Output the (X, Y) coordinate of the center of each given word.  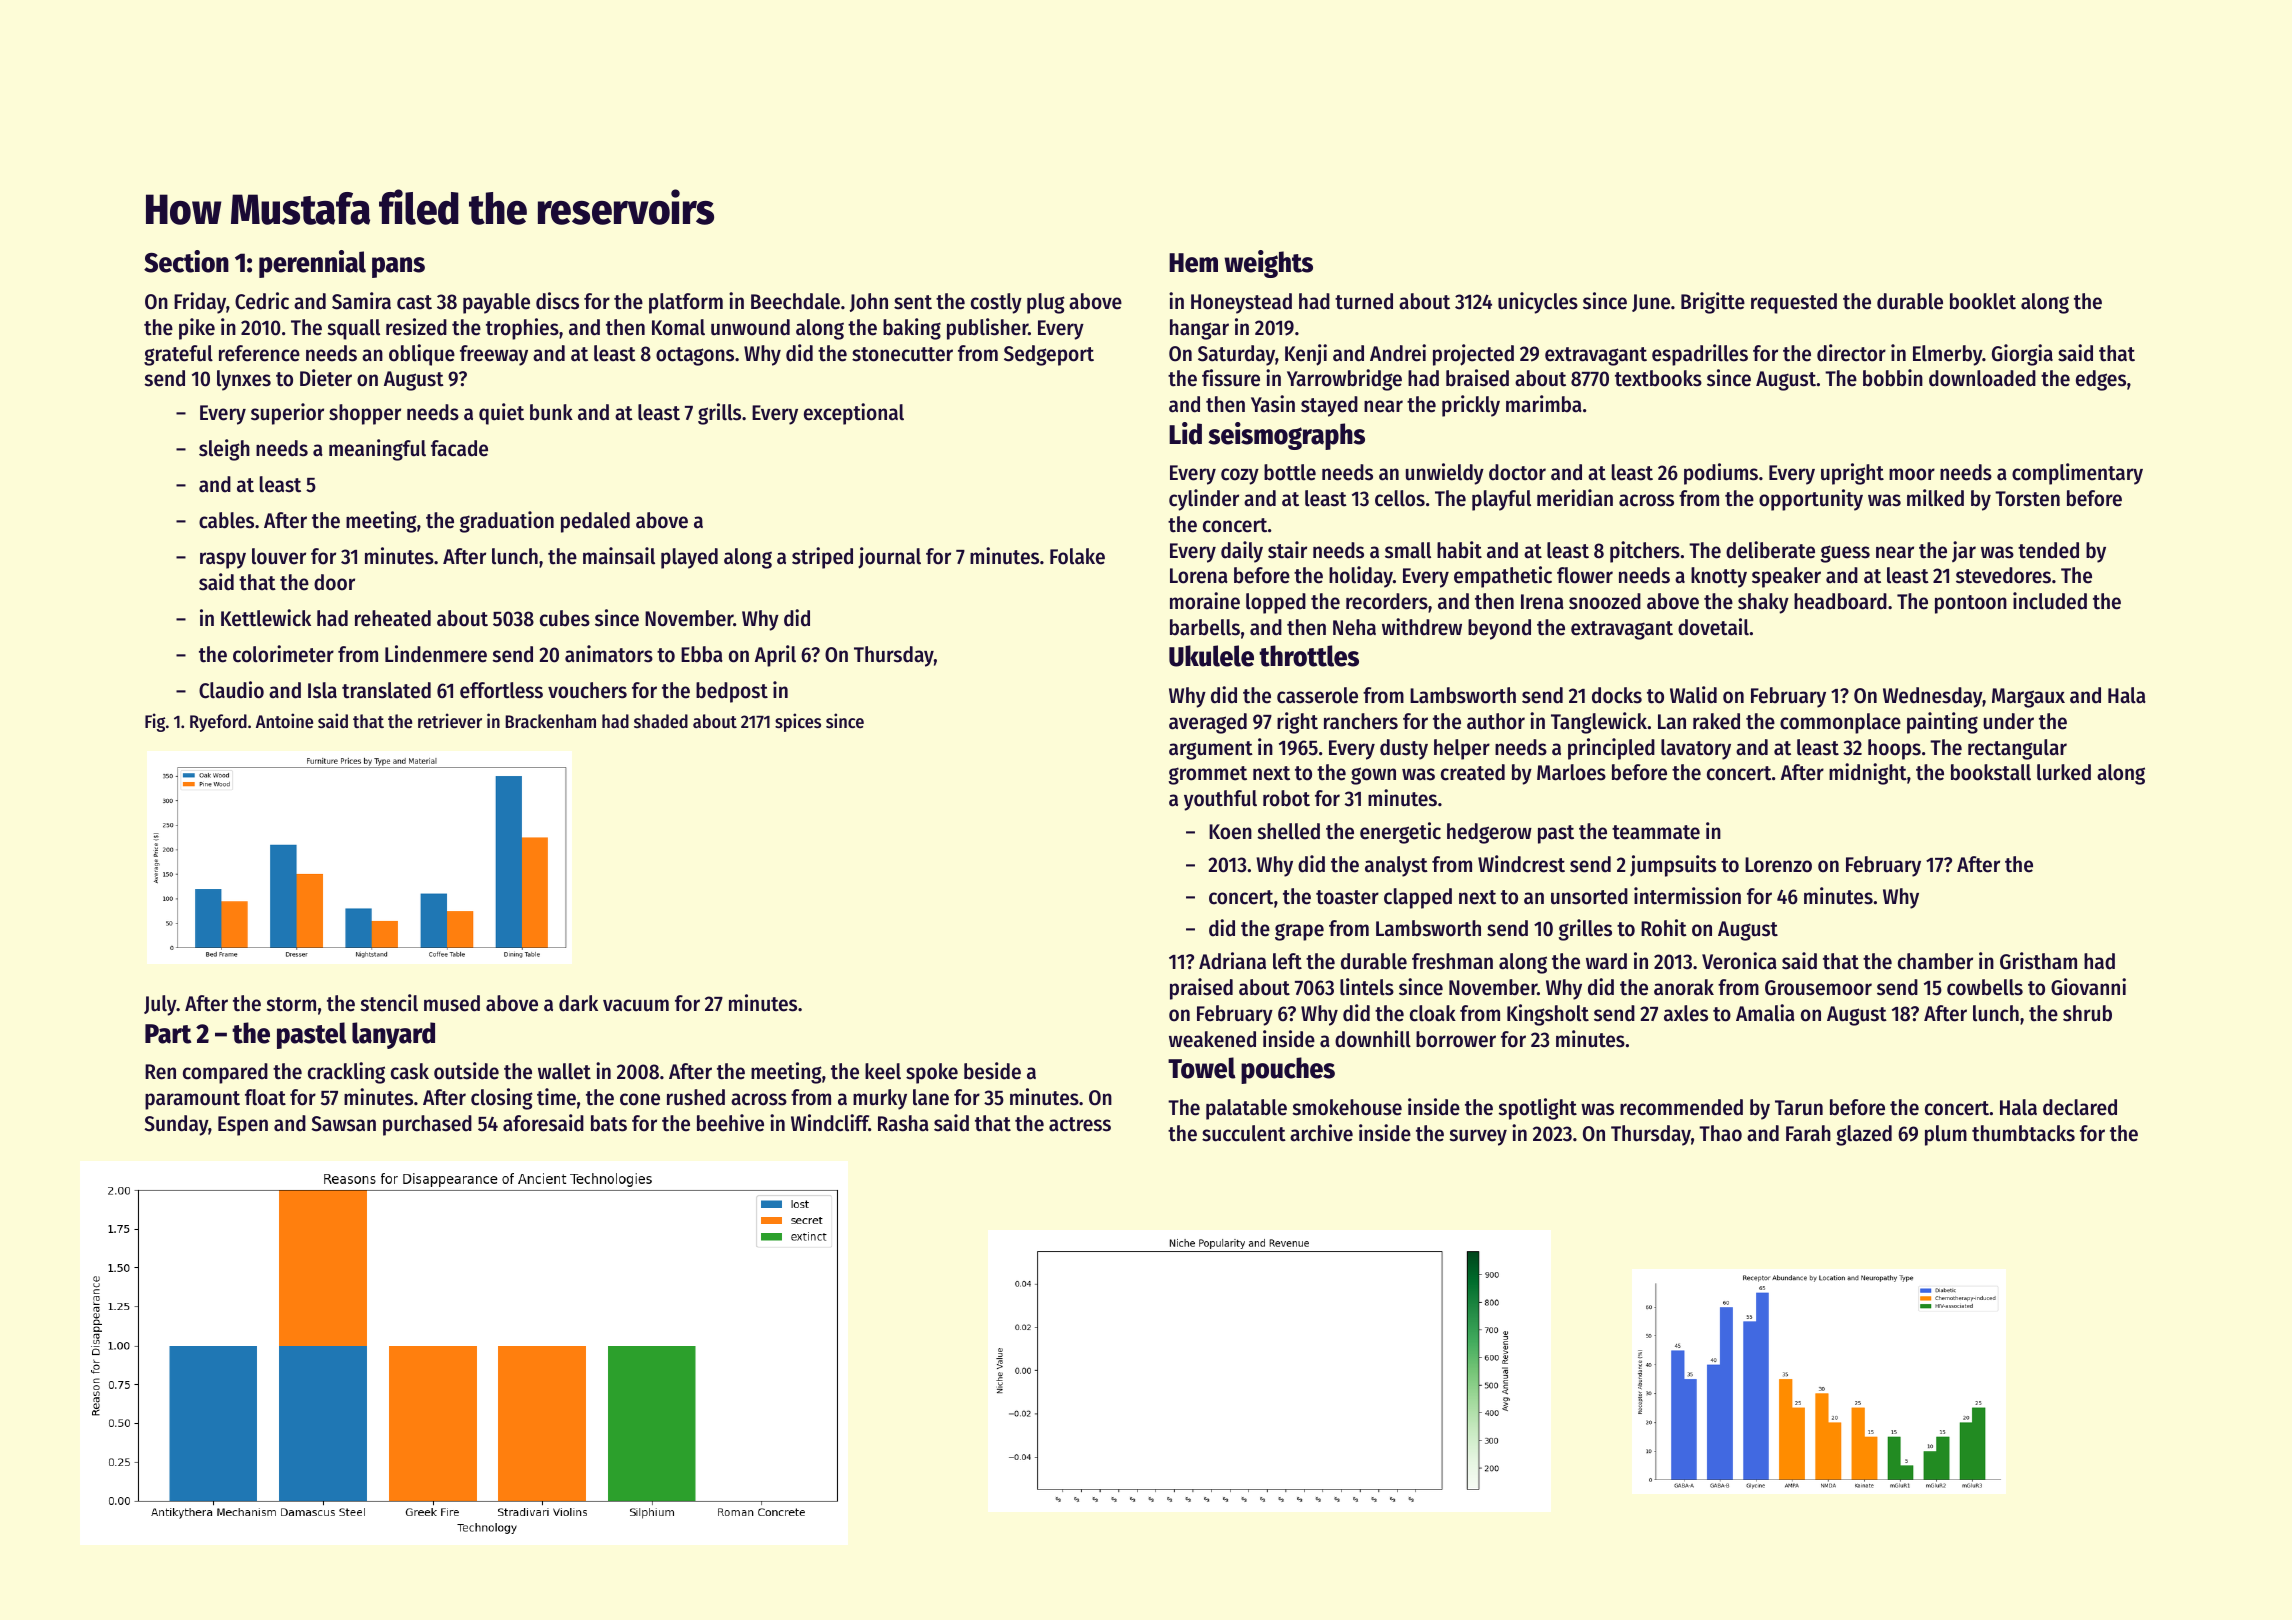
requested (1794, 303)
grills (719, 414)
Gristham (2038, 961)
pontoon (1971, 604)
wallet (564, 1071)
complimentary (2077, 474)
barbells (1205, 627)
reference (259, 353)
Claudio (231, 690)
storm (291, 1004)
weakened (1212, 1039)
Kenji (1306, 355)
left (1287, 961)
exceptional (854, 414)
